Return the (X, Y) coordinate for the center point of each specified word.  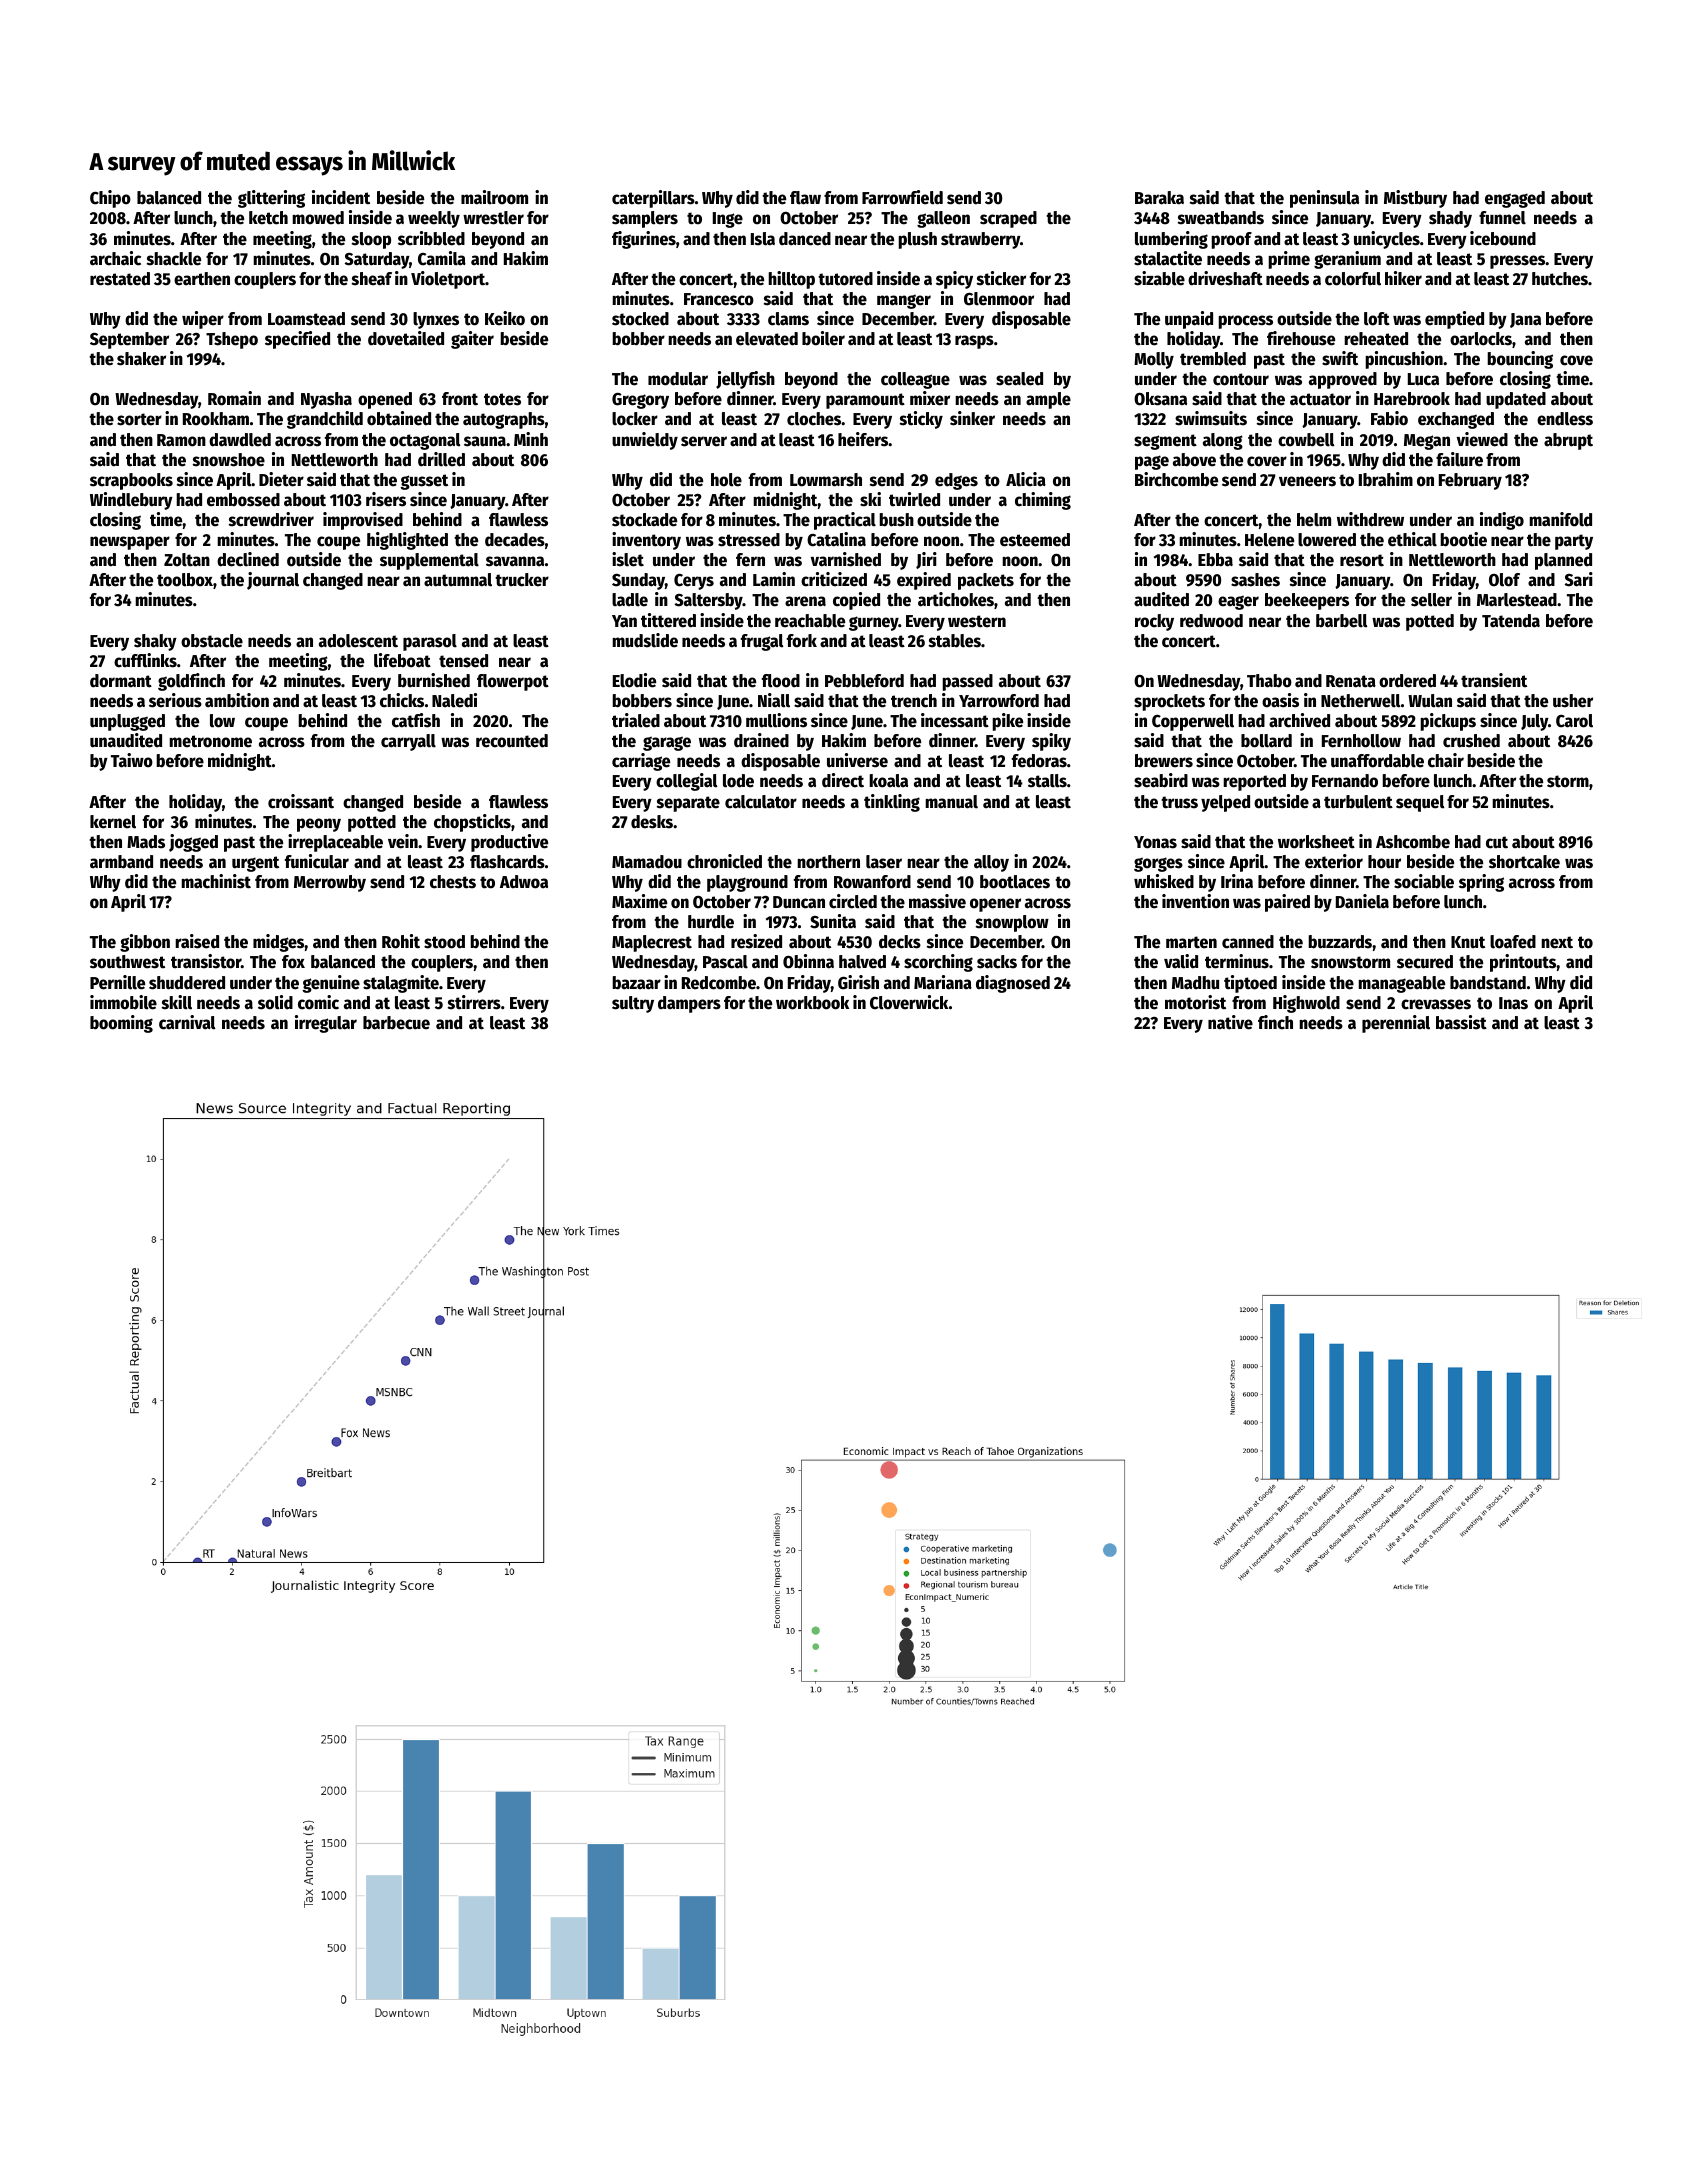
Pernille (117, 982)
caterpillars (653, 199)
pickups (1448, 722)
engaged (1515, 199)
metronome (210, 741)
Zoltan (187, 560)
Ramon (181, 440)
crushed (1471, 741)
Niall (774, 700)
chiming (1043, 501)
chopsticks (472, 823)
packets (986, 581)
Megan (1427, 442)
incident (341, 197)
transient (1494, 680)
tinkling (892, 803)
